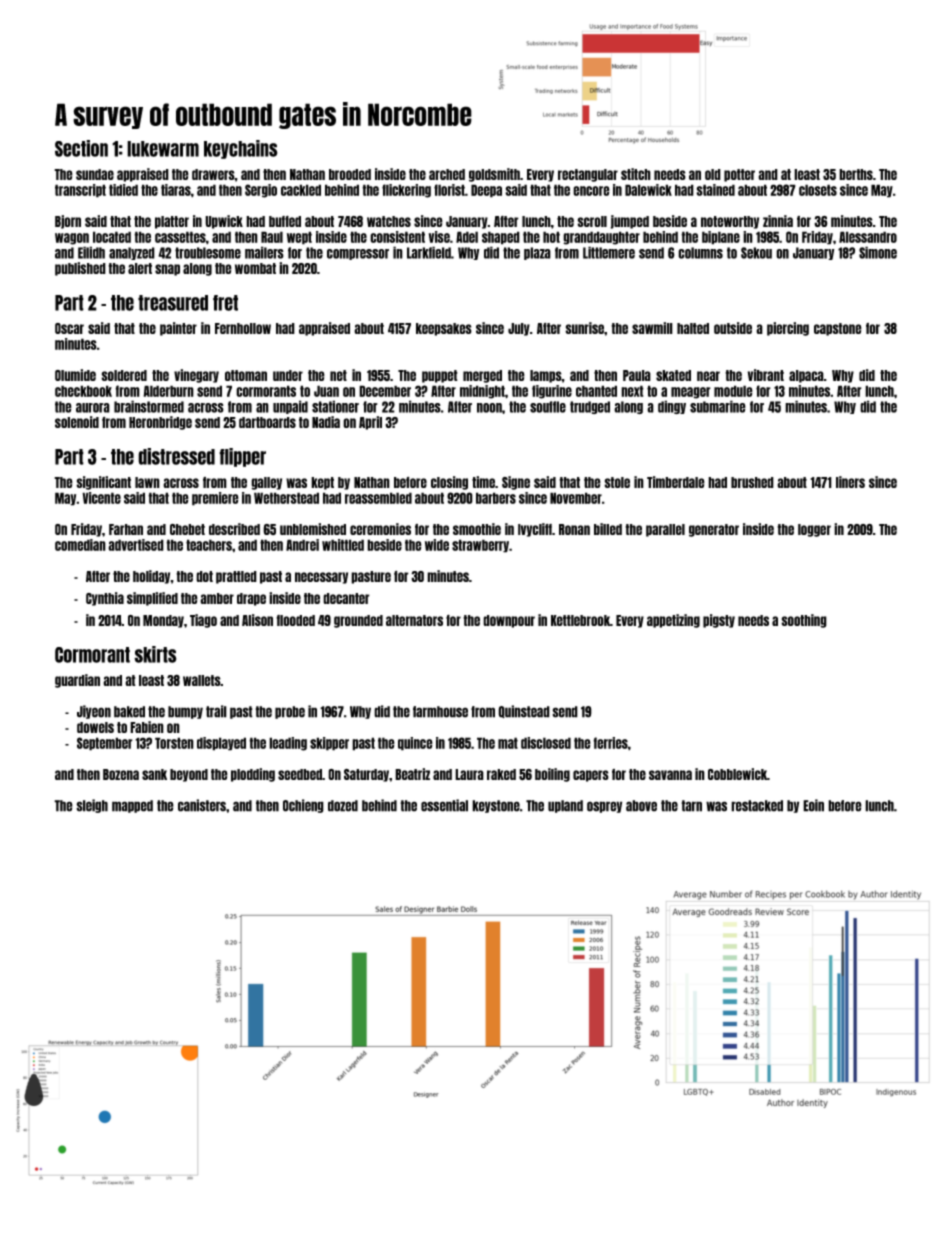  I want to click on alternators, so click(414, 620).
